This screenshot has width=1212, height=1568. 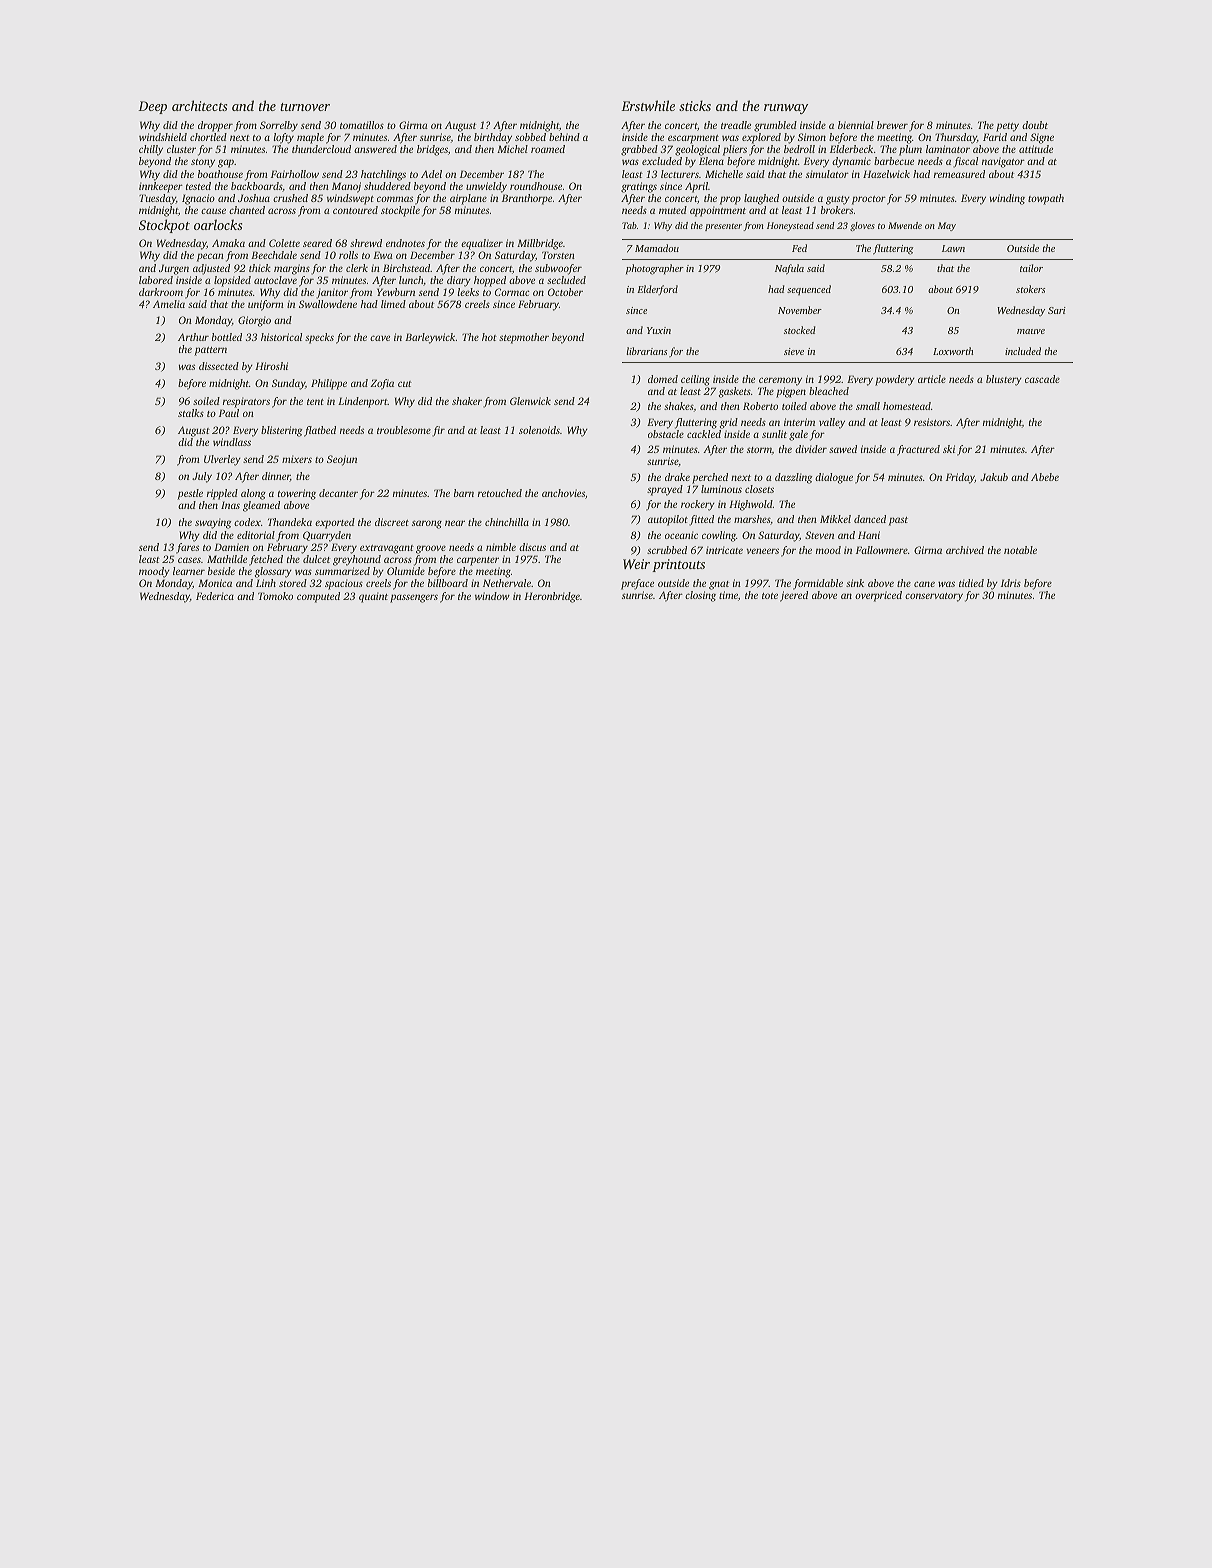 What do you see at coordinates (639, 150) in the screenshot?
I see `grabbed` at bounding box center [639, 150].
